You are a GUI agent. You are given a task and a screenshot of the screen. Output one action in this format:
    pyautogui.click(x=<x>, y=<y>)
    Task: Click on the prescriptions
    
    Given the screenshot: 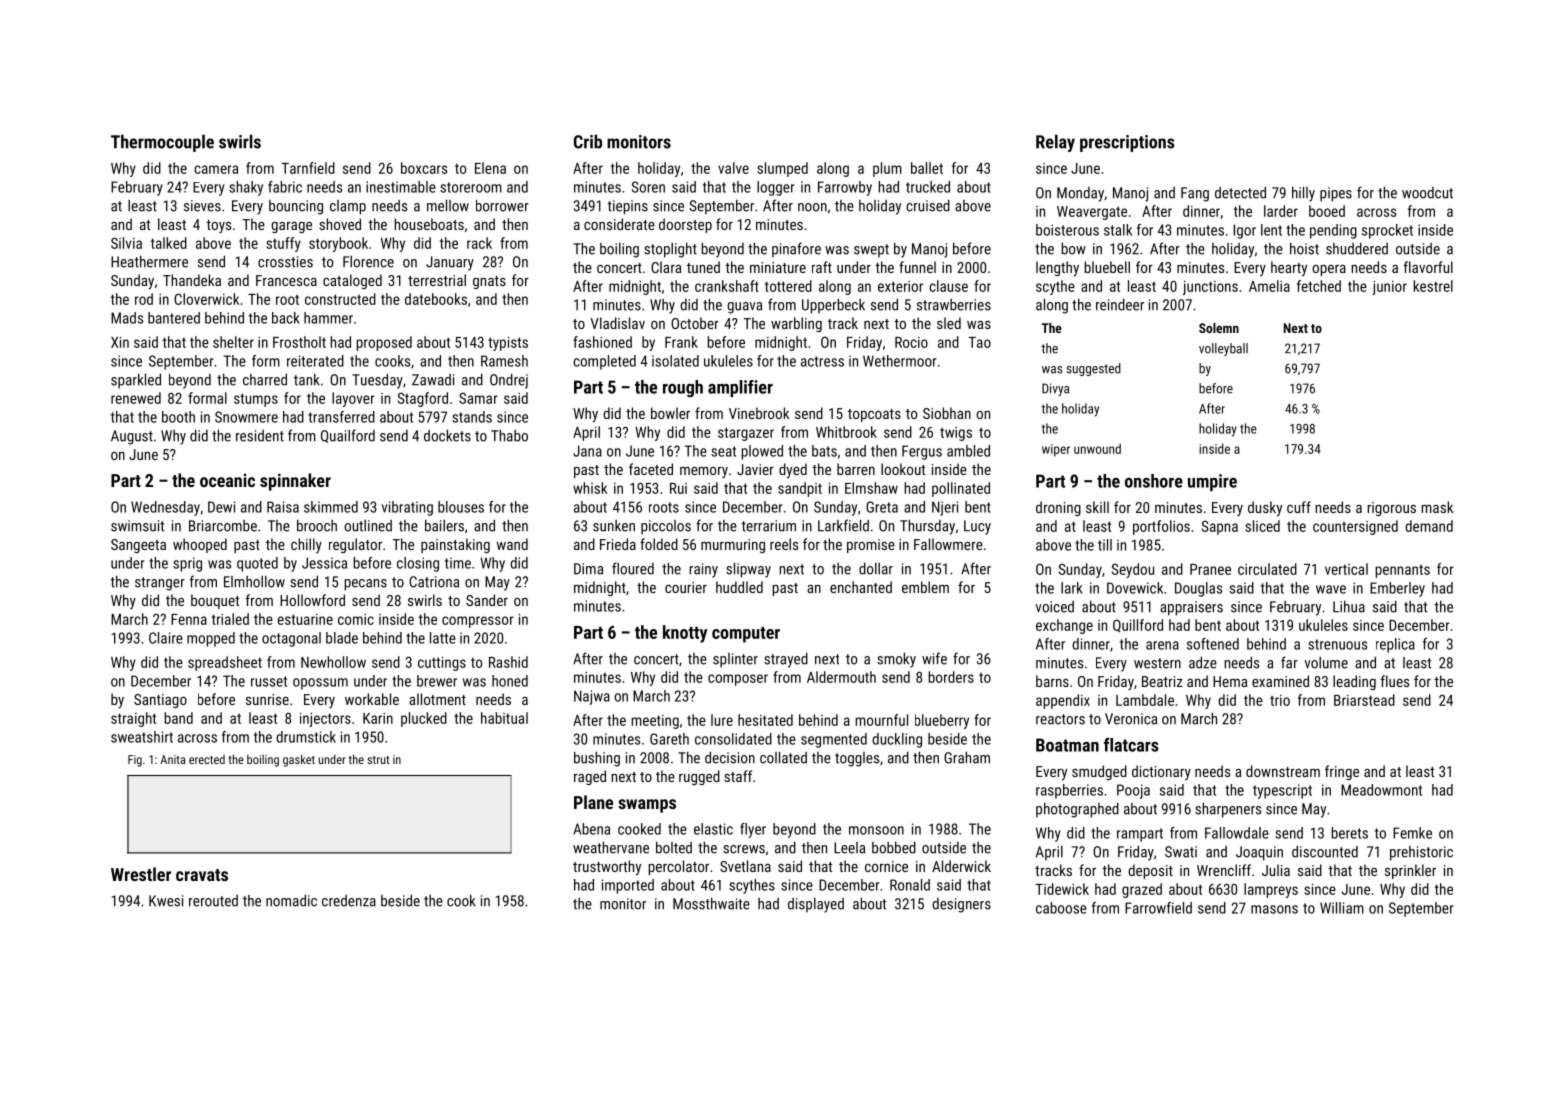 What is the action you would take?
    pyautogui.click(x=1127, y=143)
